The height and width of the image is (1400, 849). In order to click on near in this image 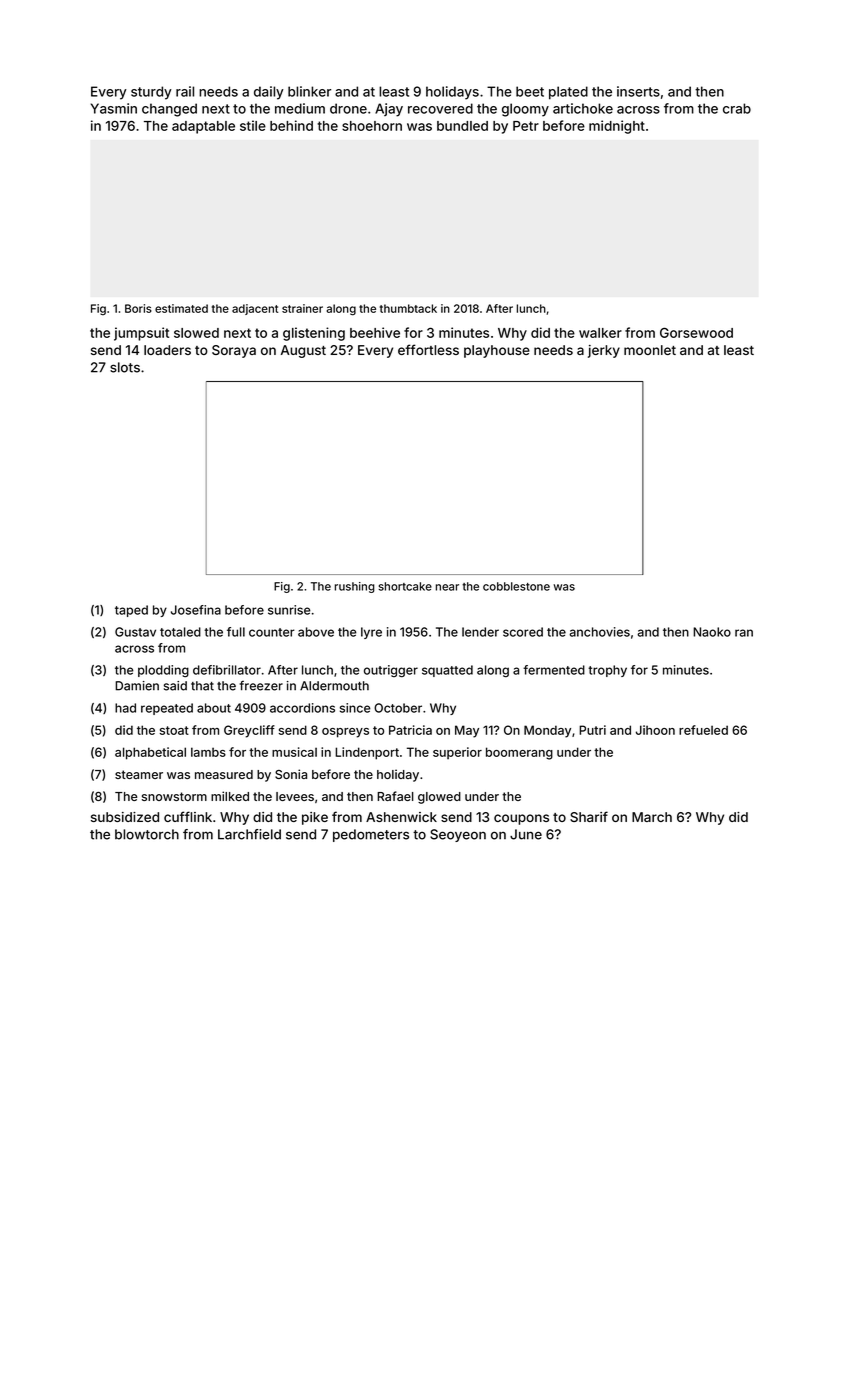, I will do `click(447, 587)`.
